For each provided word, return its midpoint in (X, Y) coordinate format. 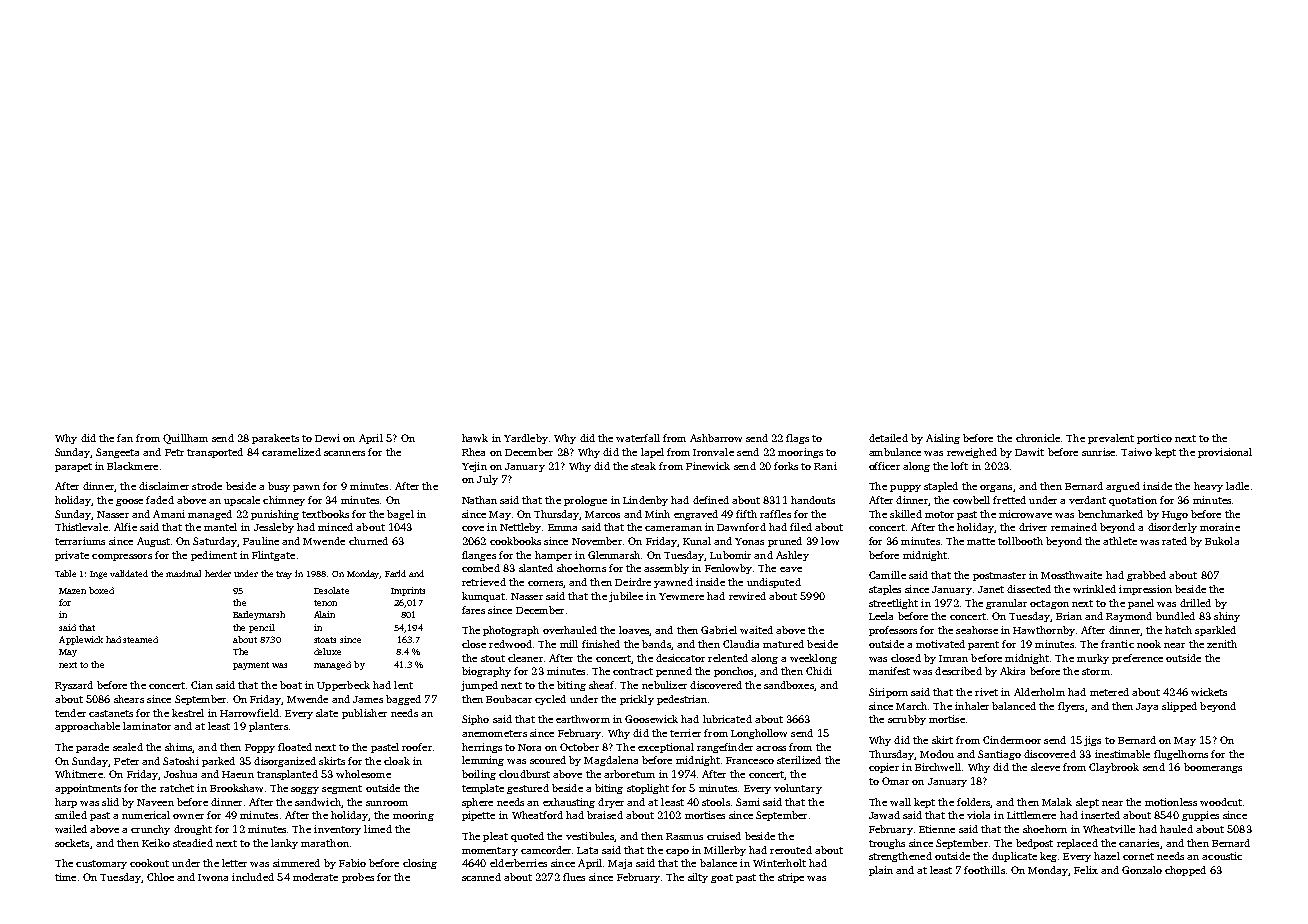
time (65, 877)
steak (643, 466)
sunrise (1098, 452)
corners (545, 583)
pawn (306, 488)
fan (125, 438)
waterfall (638, 438)
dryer (611, 803)
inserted (1100, 815)
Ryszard (74, 686)
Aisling (943, 439)
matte (981, 541)
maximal (183, 573)
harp (66, 803)
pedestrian (682, 700)
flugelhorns (1181, 755)
